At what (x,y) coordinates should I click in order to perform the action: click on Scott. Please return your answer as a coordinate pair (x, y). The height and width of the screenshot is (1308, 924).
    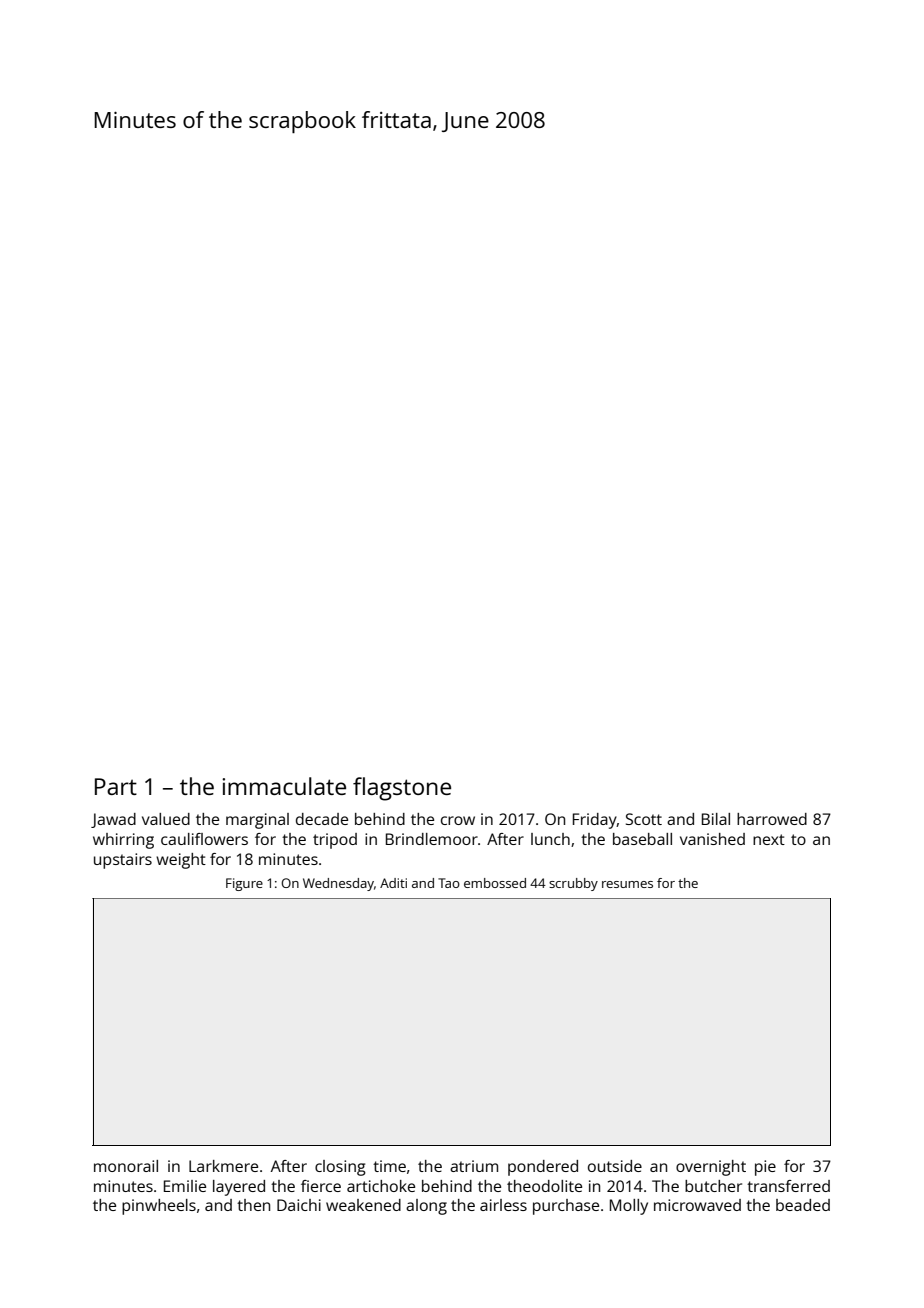
    Looking at the image, I should click on (644, 819).
